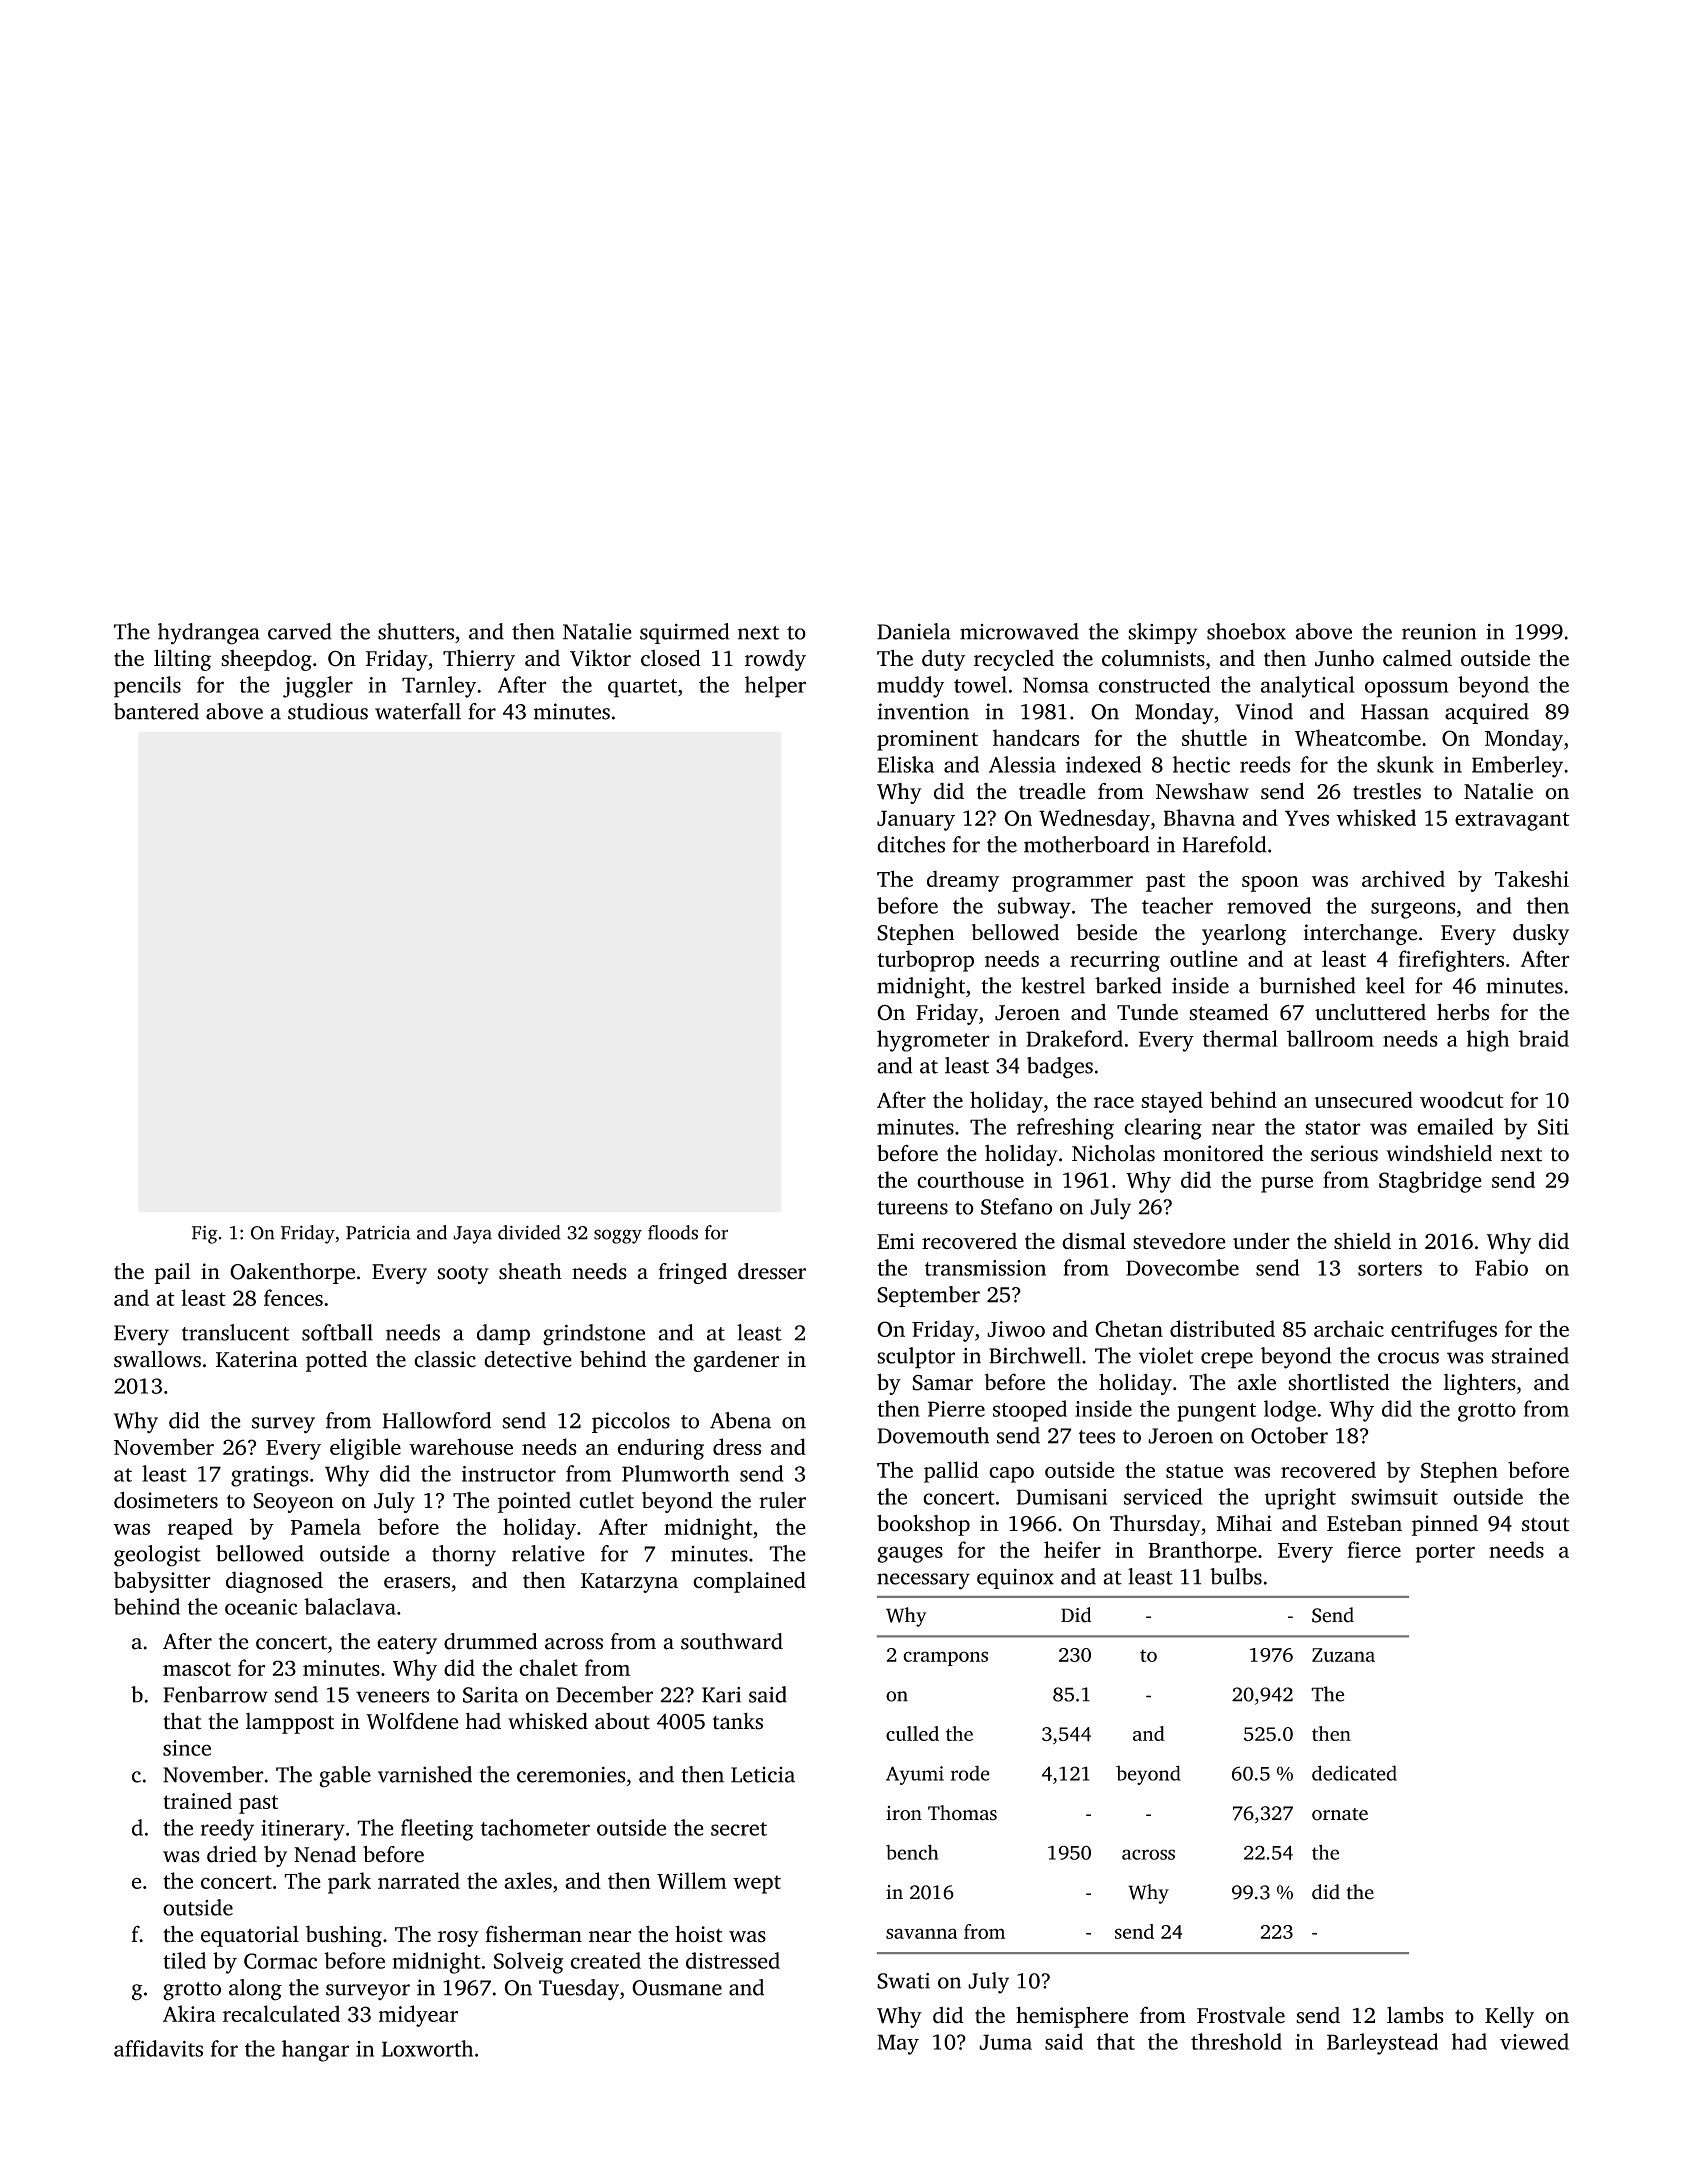 The image size is (1683, 2178). I want to click on interchange, so click(1360, 934).
